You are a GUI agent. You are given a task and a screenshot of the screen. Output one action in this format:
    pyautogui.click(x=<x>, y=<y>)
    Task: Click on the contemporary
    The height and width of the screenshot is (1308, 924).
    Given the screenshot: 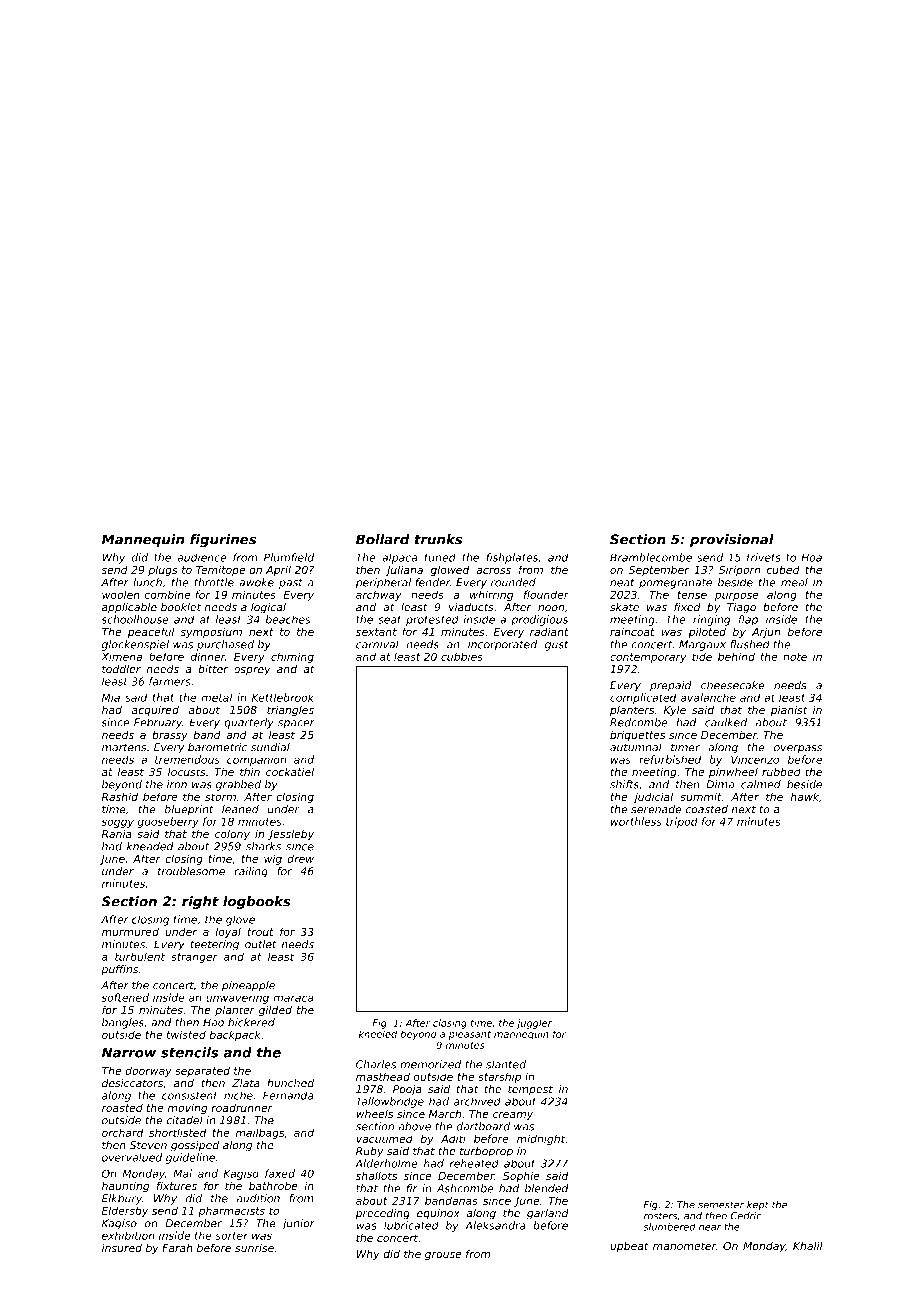 What is the action you would take?
    pyautogui.click(x=648, y=658)
